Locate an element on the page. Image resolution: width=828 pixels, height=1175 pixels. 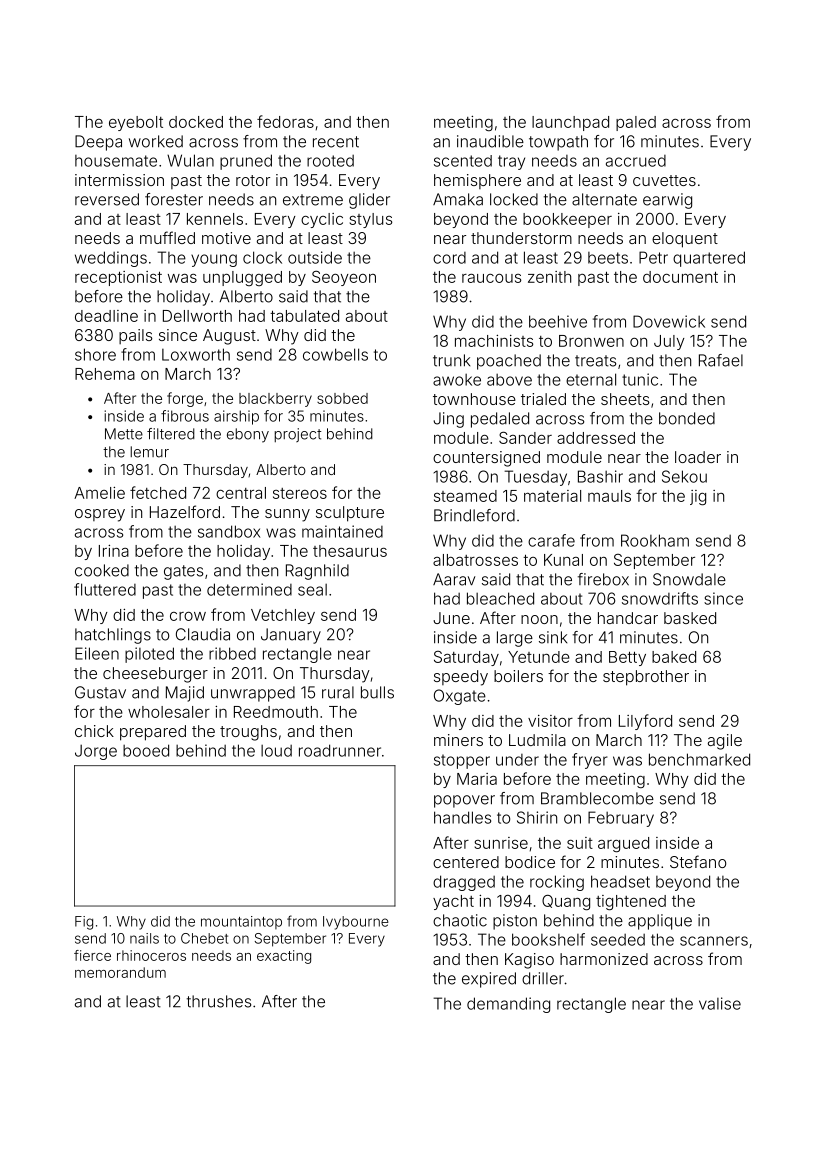
recent is located at coordinates (336, 142).
